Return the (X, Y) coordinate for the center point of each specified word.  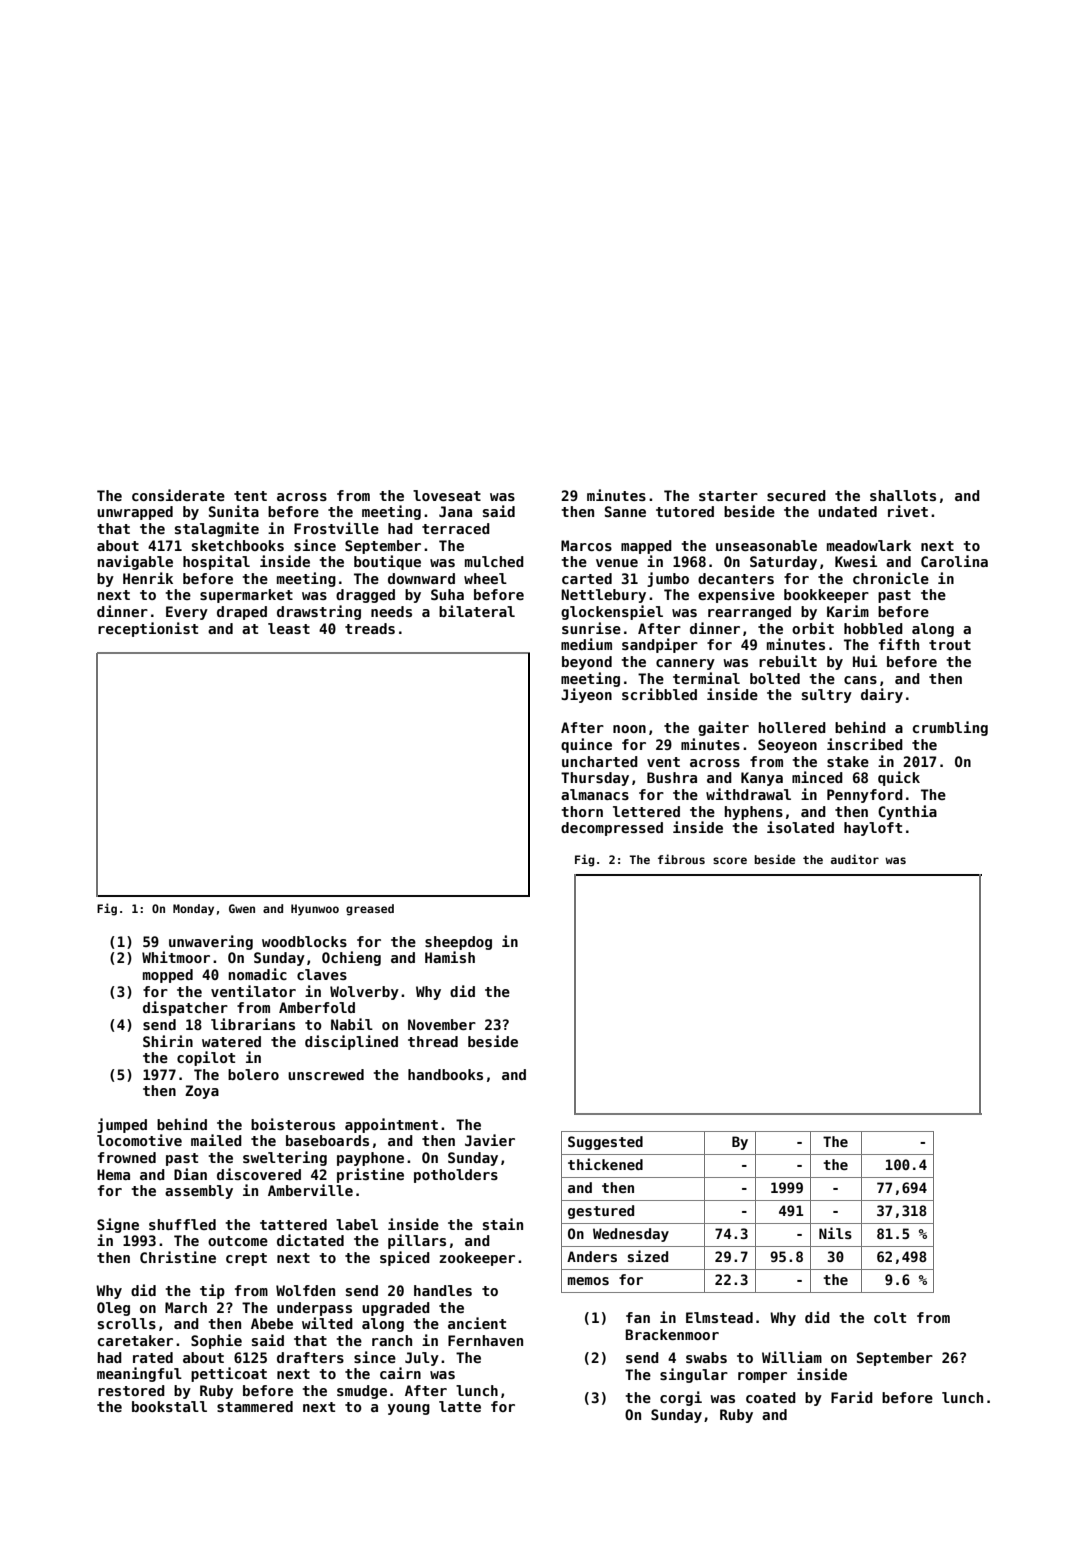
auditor (855, 859)
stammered (255, 1406)
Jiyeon (586, 695)
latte (460, 1406)
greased (370, 910)
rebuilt (788, 661)
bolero (253, 1074)
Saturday (783, 563)
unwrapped (135, 513)
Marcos (586, 545)
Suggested (605, 1143)
